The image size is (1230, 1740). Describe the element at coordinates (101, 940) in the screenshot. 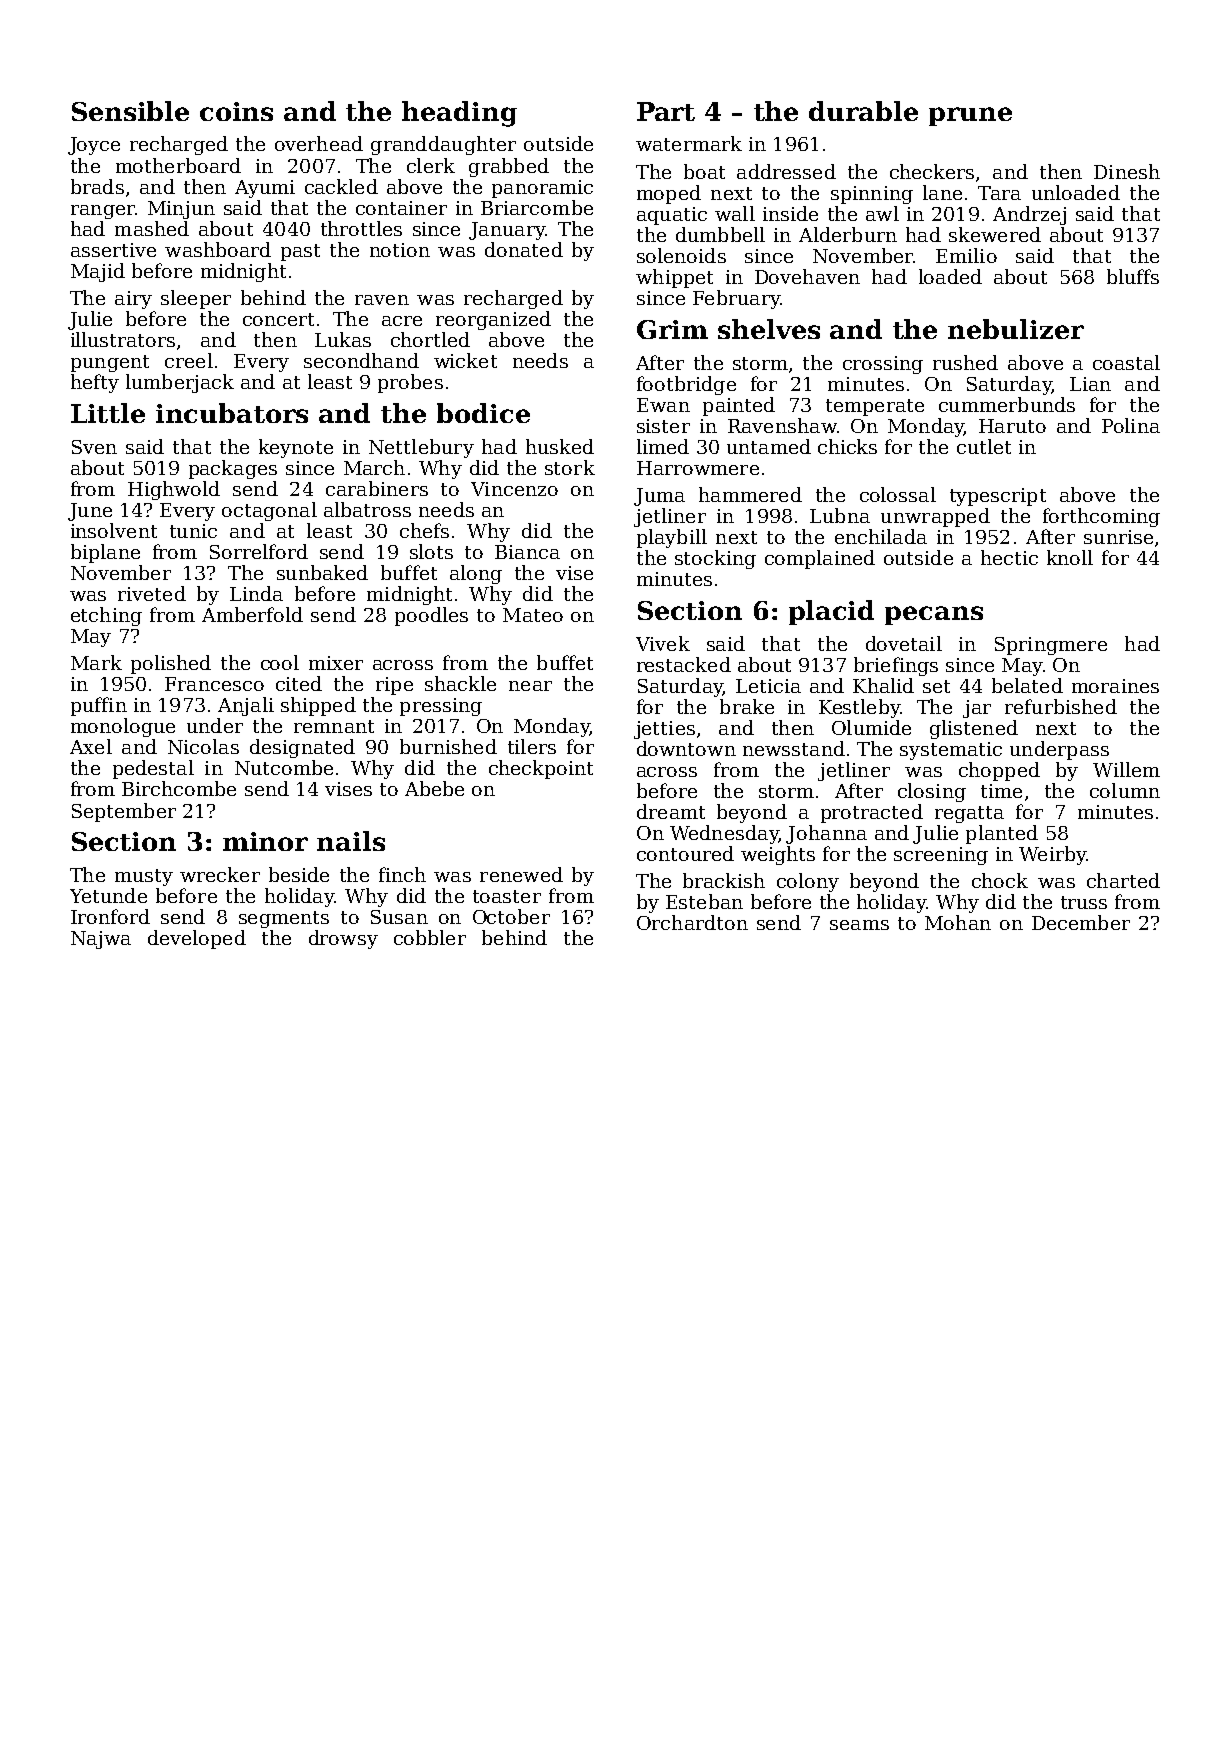

I see `Najwa` at that location.
